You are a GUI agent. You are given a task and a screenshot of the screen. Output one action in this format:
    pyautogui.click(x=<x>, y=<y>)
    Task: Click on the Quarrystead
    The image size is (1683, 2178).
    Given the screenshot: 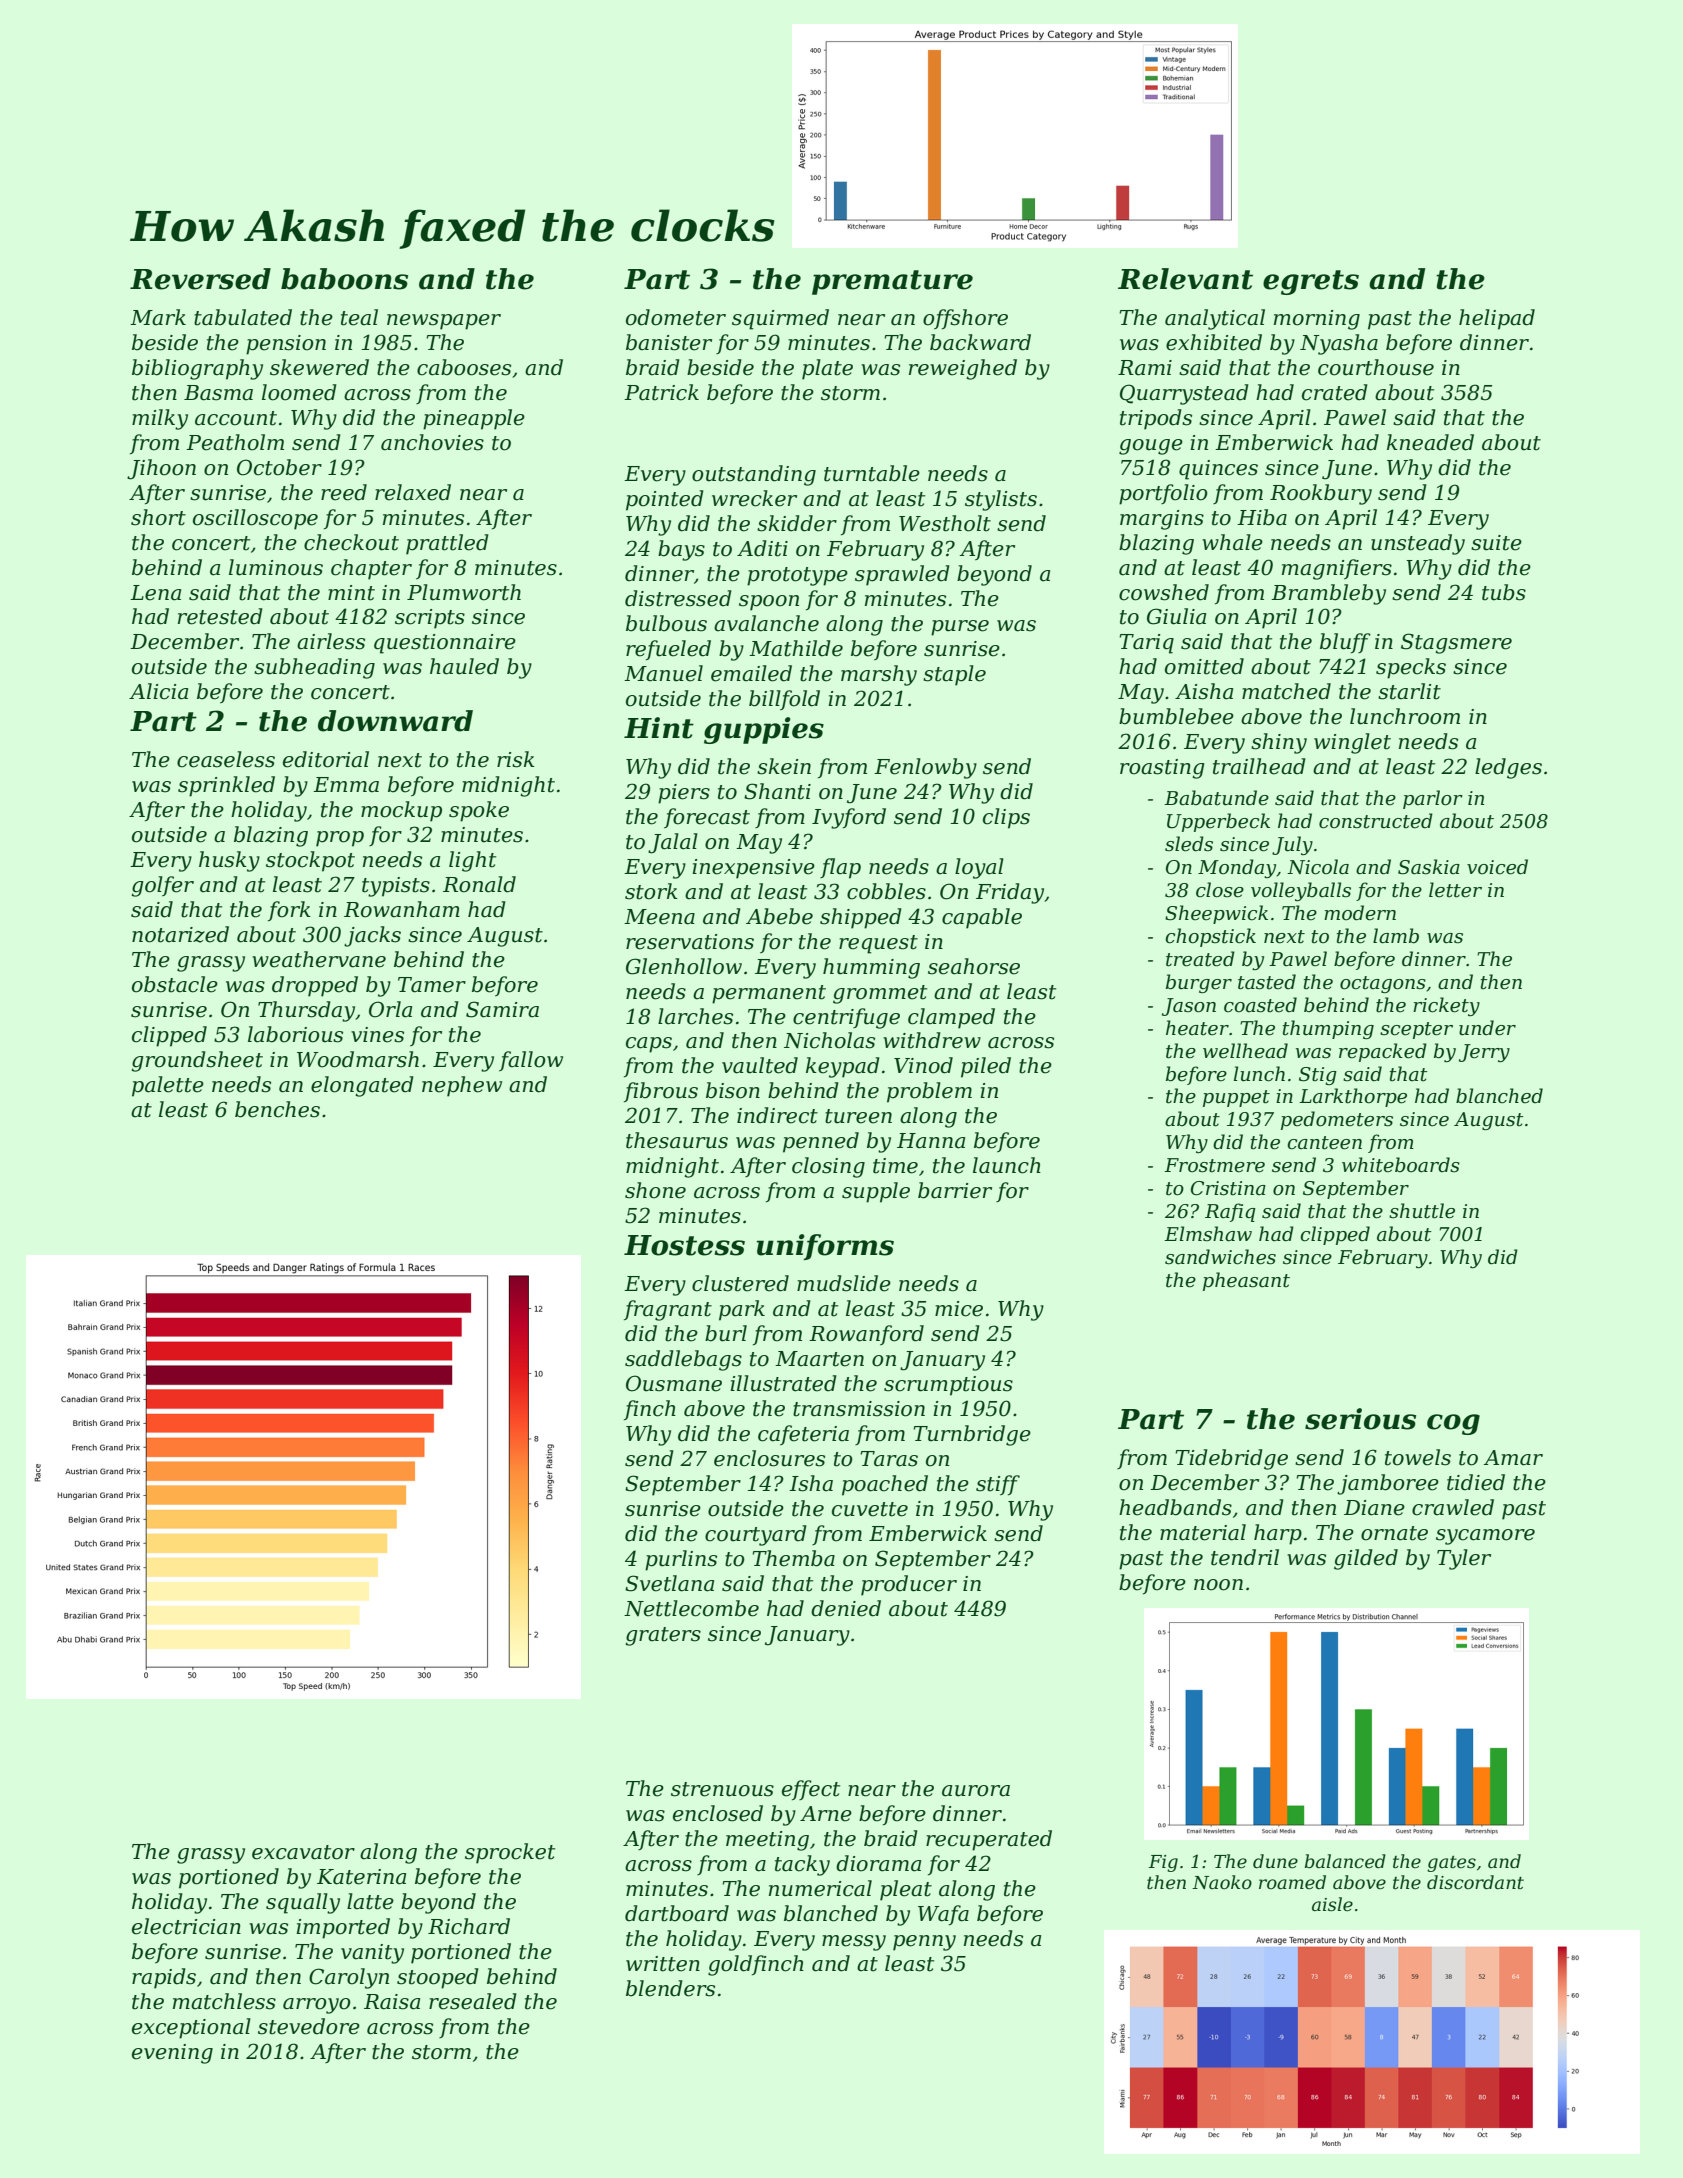 What is the action you would take?
    pyautogui.click(x=1184, y=394)
